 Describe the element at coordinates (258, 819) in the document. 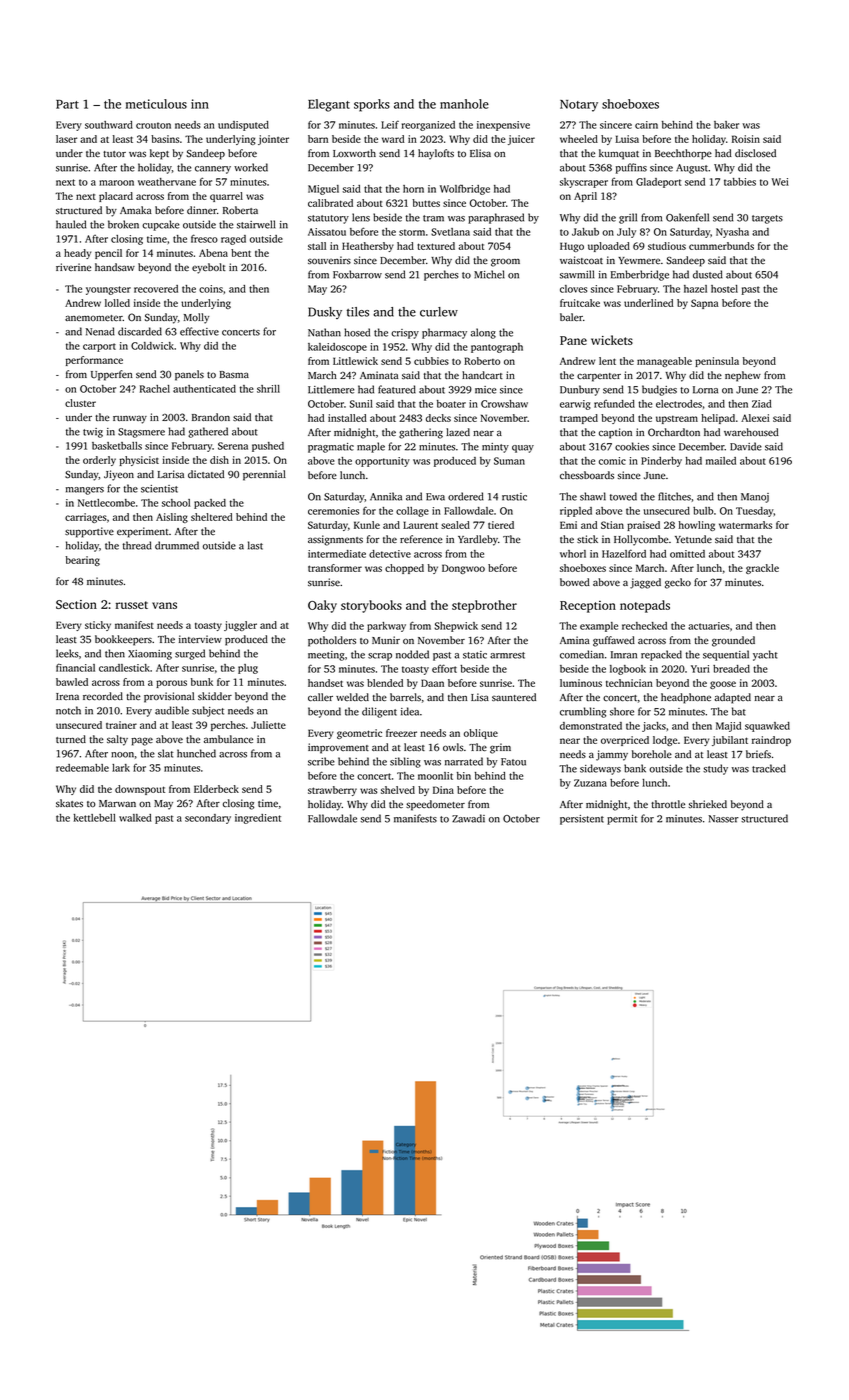

I see `ingredient` at that location.
